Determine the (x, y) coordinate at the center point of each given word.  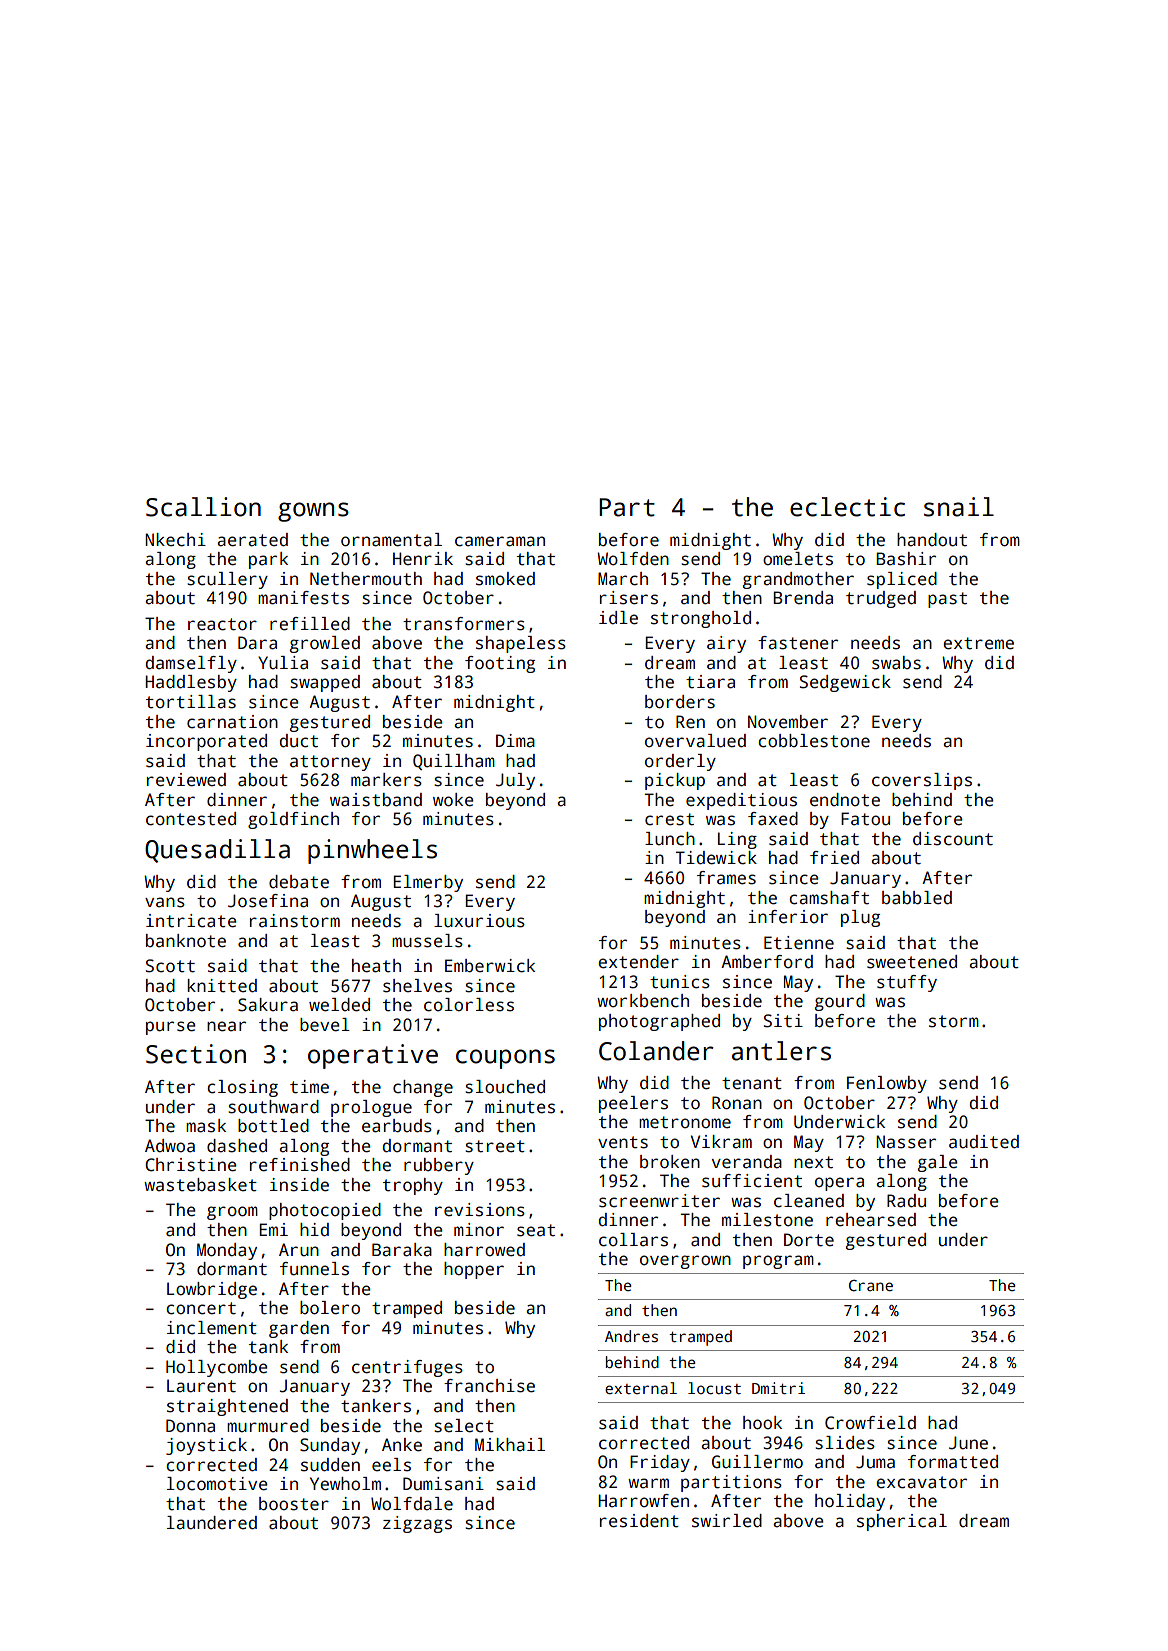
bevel (325, 1025)
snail (959, 507)
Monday (227, 1251)
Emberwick (490, 966)
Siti (783, 1021)
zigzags (417, 1524)
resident (639, 1521)
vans (165, 902)
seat (536, 1230)
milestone (767, 1220)
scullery (227, 580)
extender (638, 962)
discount (953, 839)
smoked (505, 579)
